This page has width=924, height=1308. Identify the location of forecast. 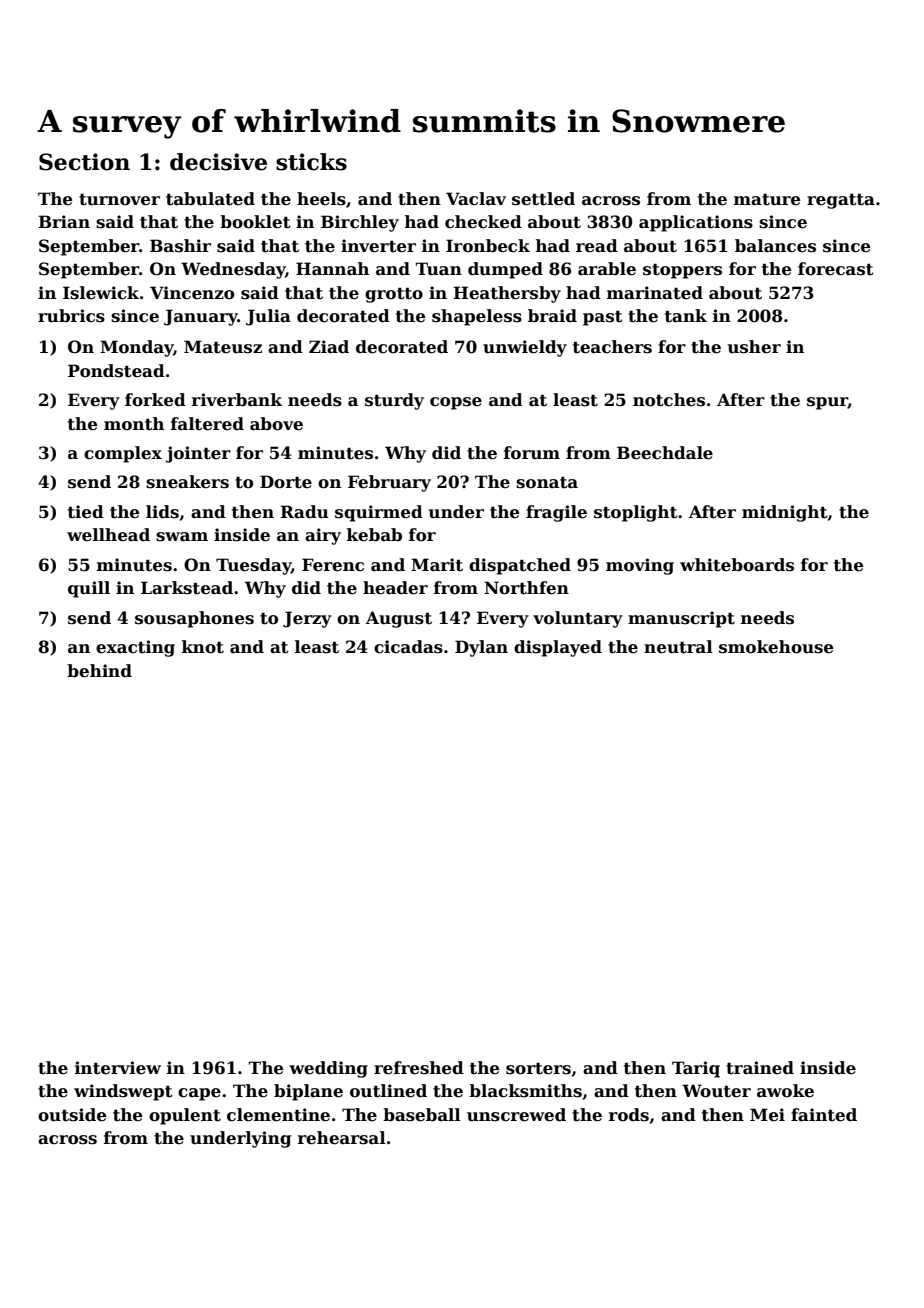
(836, 269).
